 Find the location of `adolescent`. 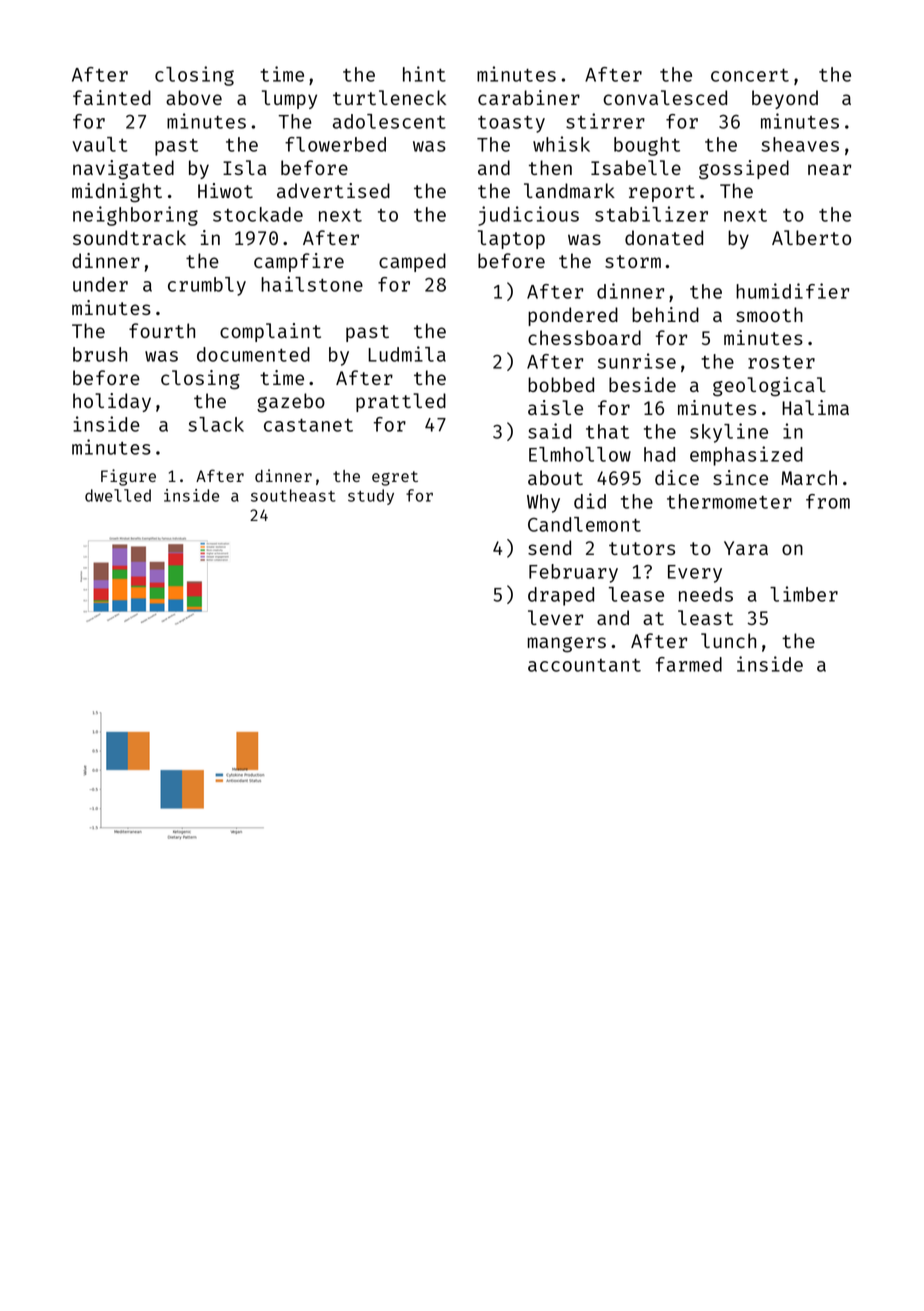

adolescent is located at coordinates (389, 121).
